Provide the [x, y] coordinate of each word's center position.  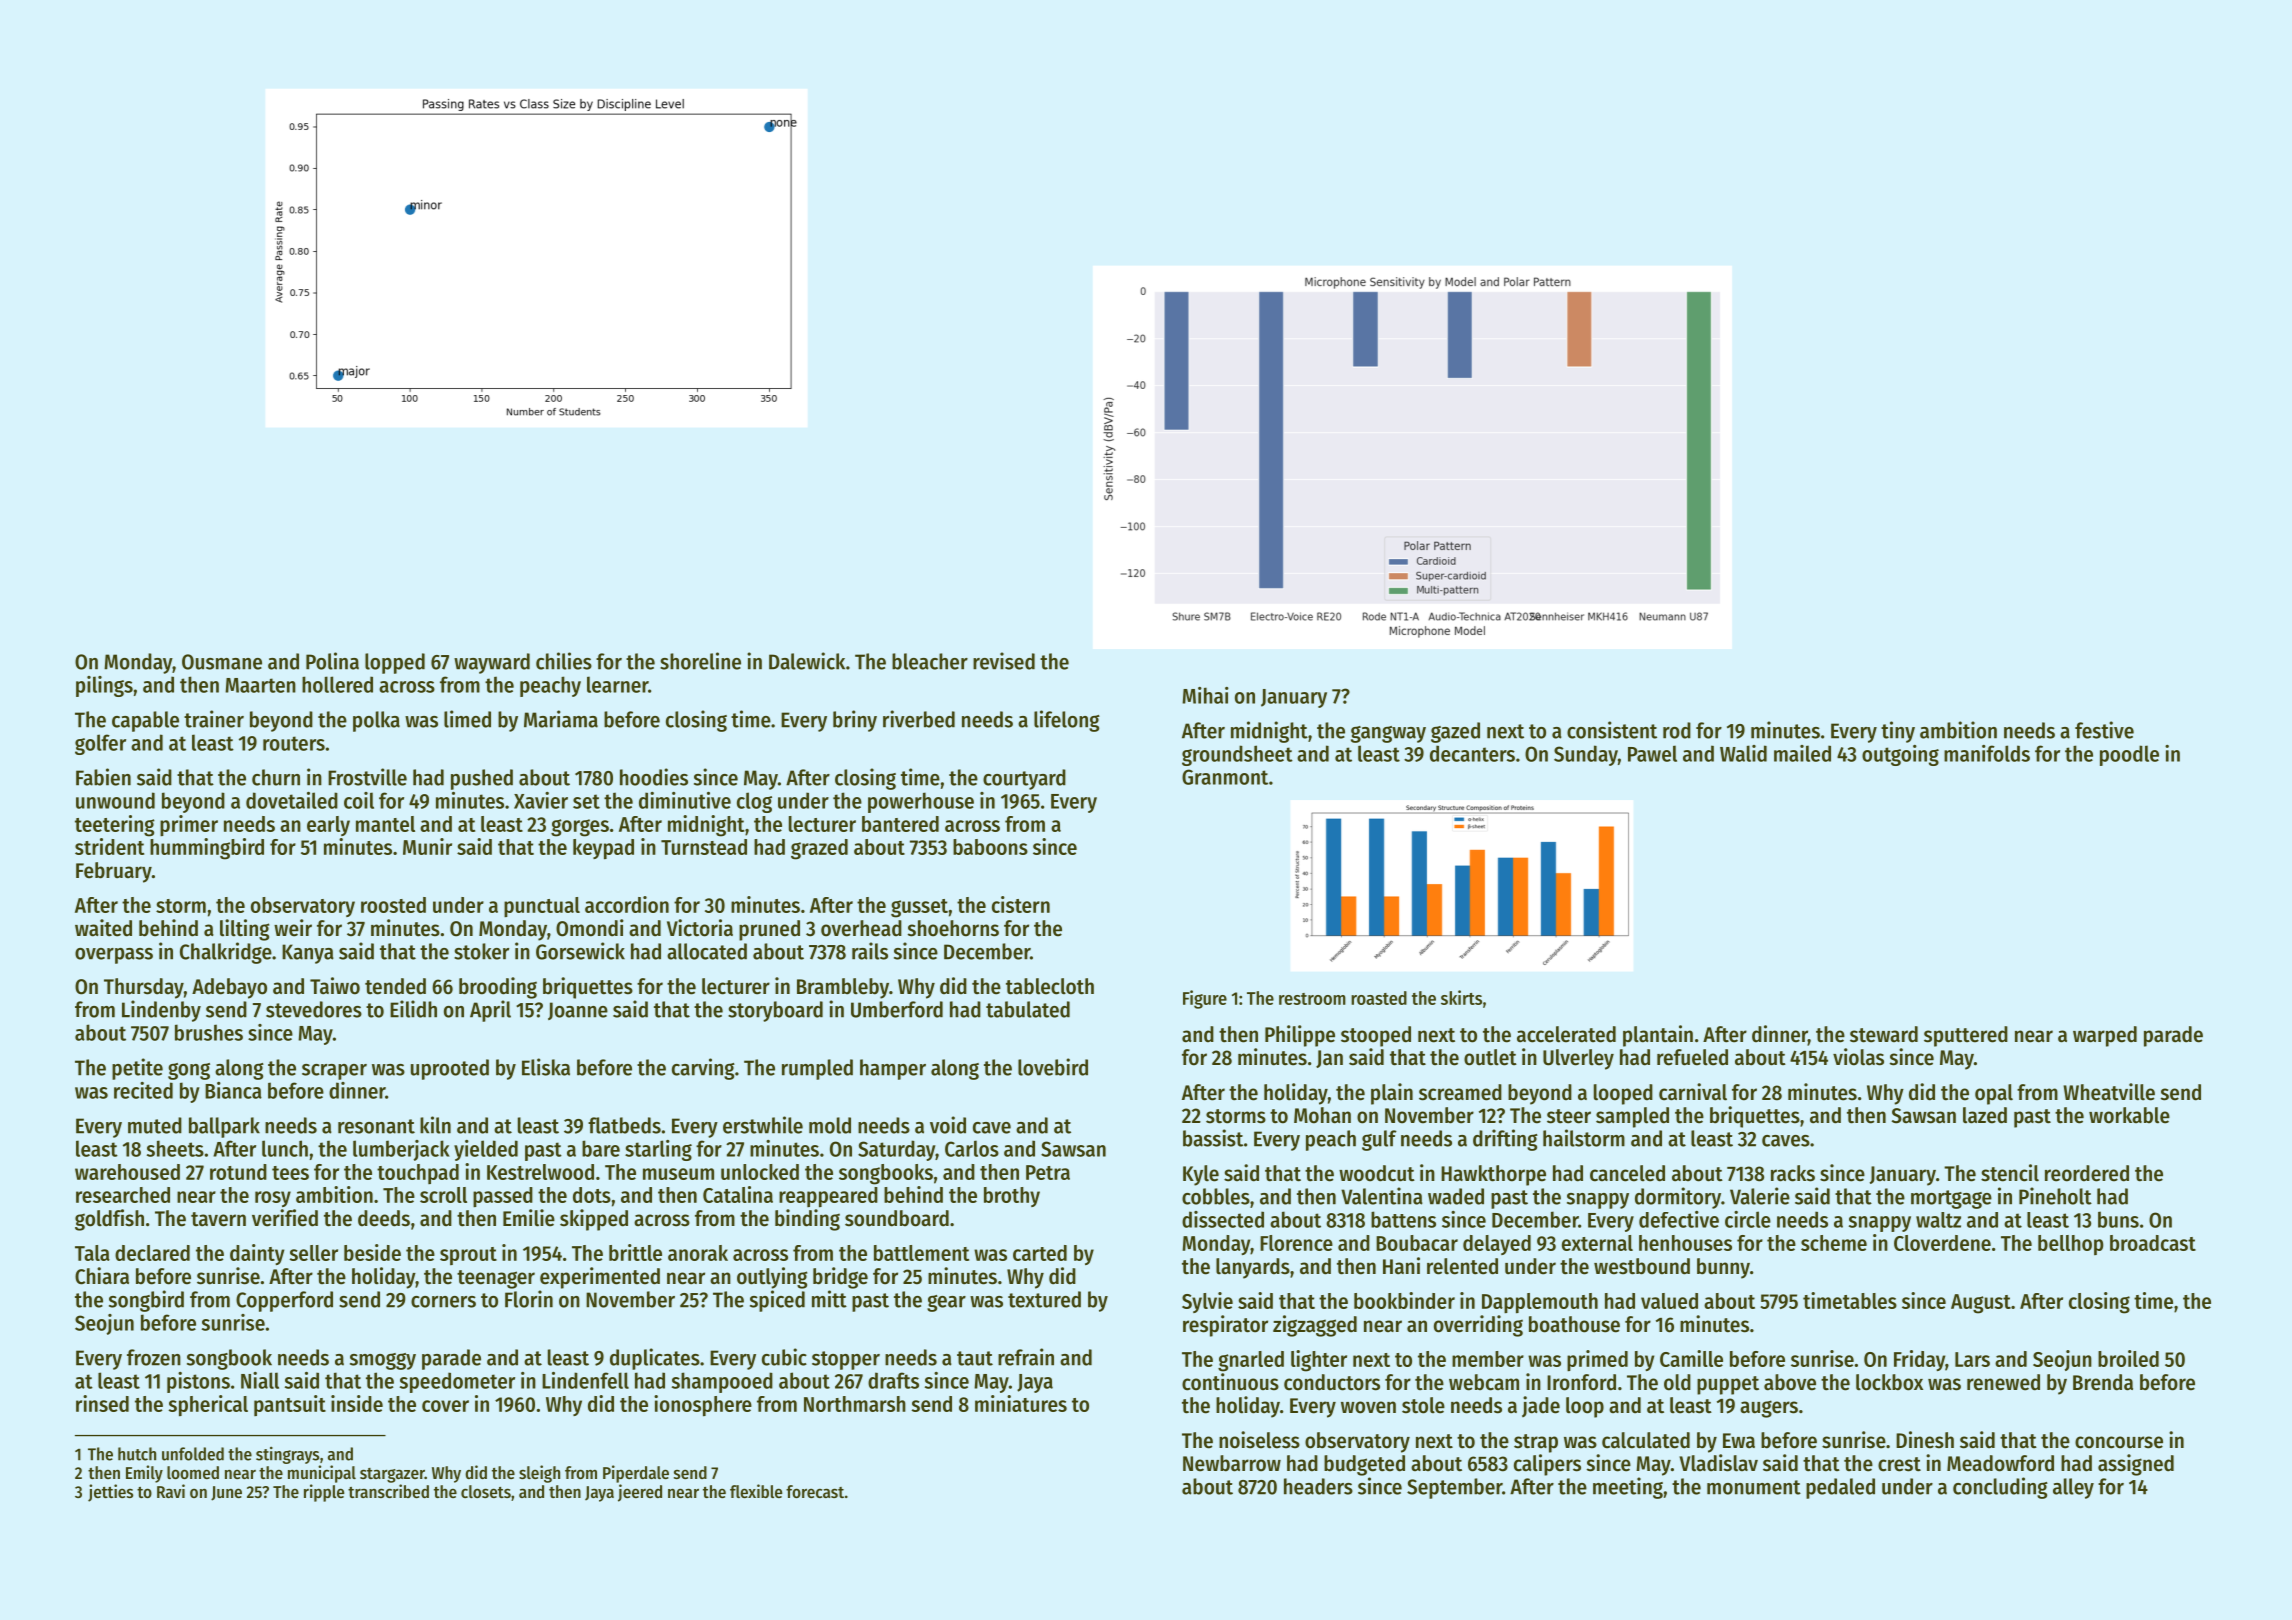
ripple [324, 1493]
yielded [486, 1150]
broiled [2128, 1358]
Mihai [1205, 695]
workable [2129, 1115]
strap [1536, 1443]
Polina [332, 661]
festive [2104, 730]
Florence [1296, 1243]
